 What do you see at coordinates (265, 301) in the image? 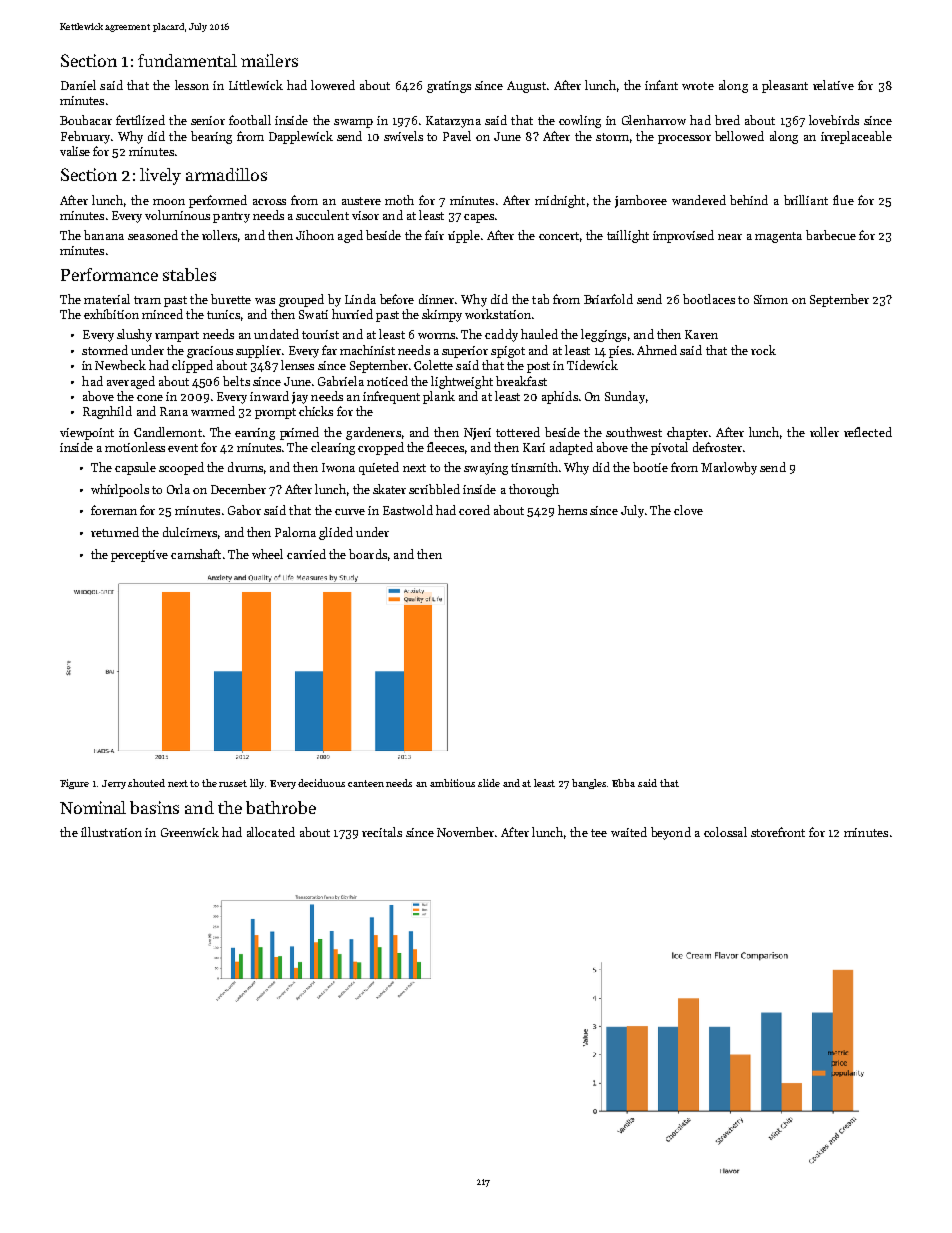
I see `was` at bounding box center [265, 301].
